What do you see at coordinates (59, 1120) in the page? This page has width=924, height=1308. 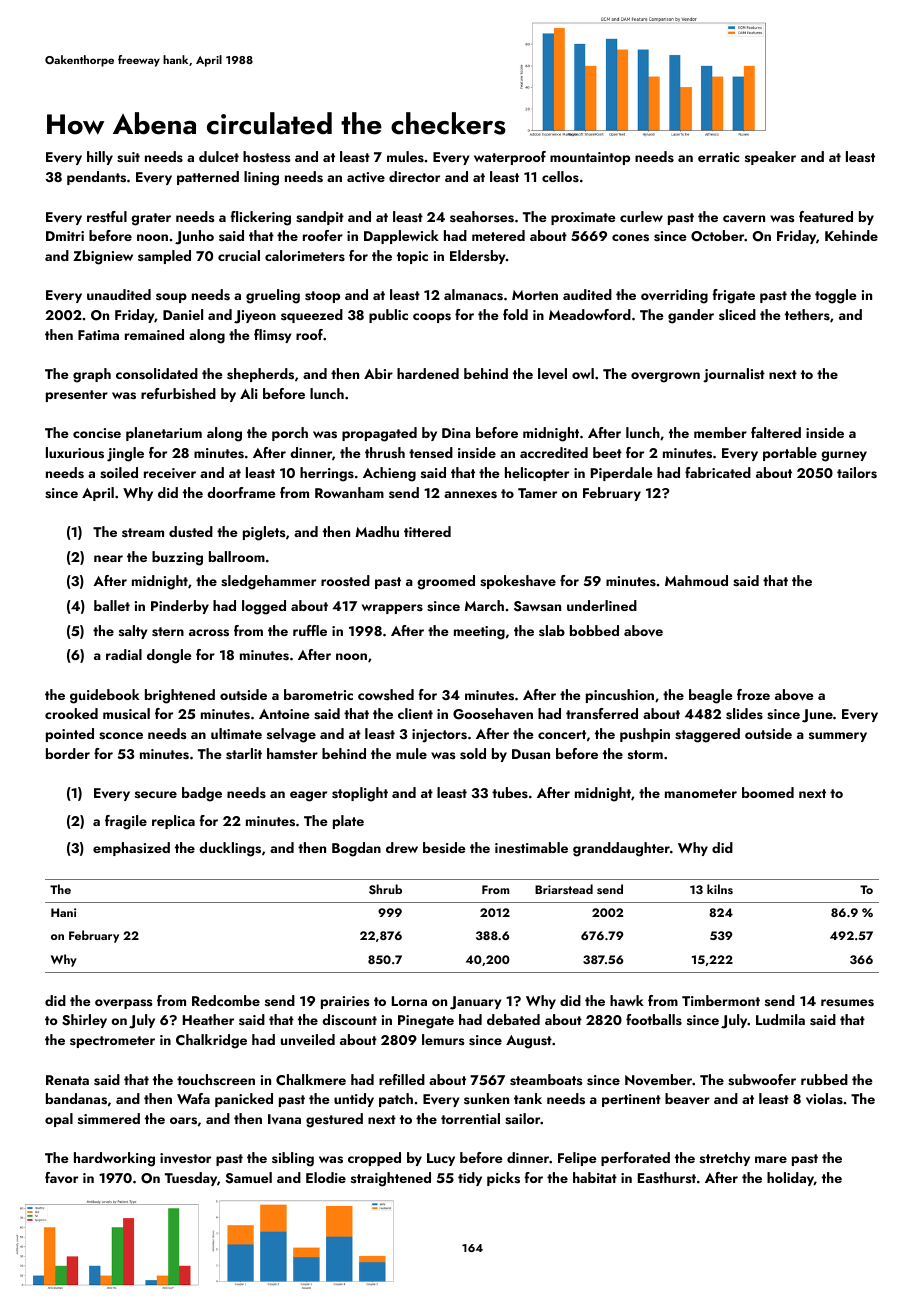 I see `opal` at bounding box center [59, 1120].
